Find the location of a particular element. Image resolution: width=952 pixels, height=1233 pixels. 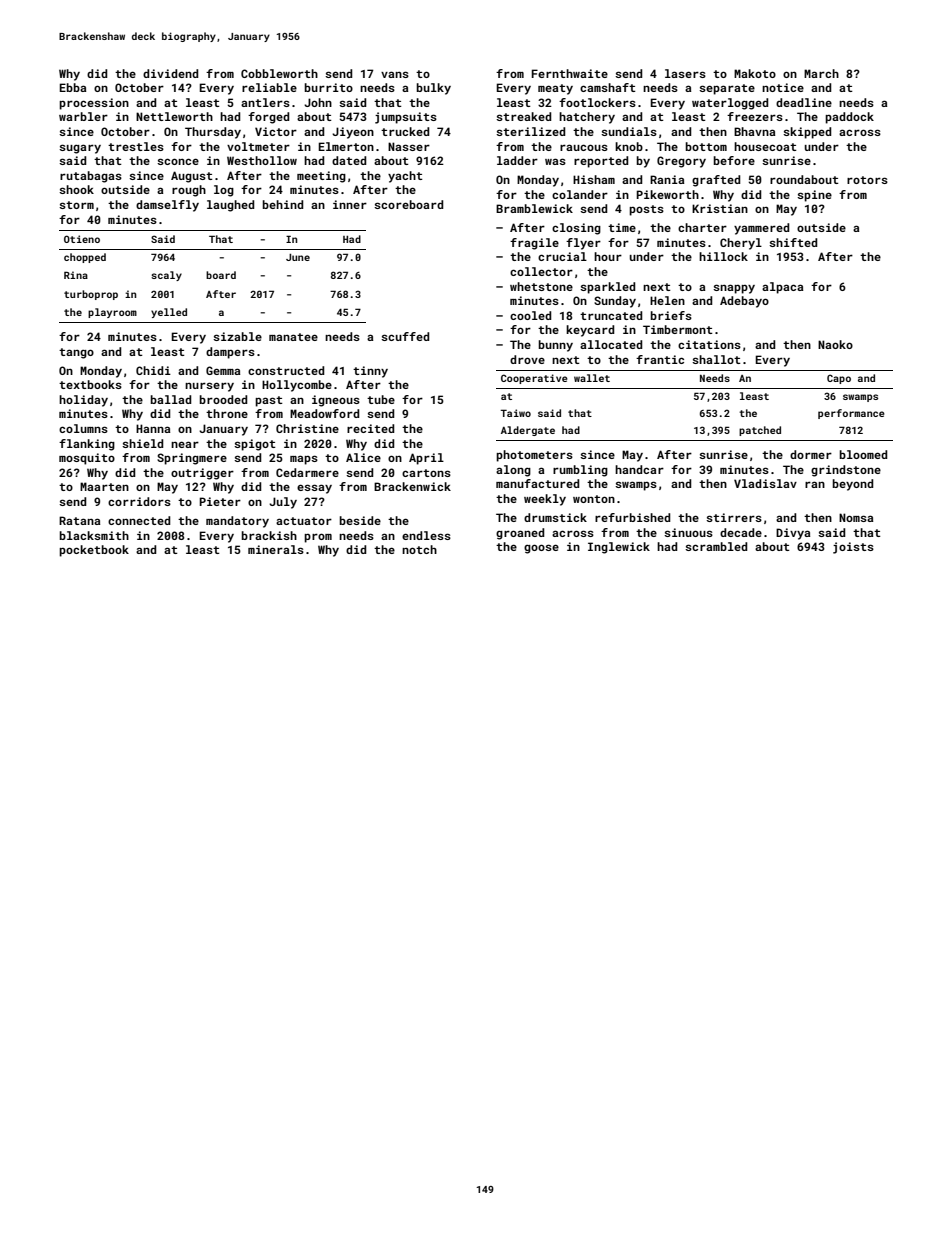

vans is located at coordinates (395, 74).
